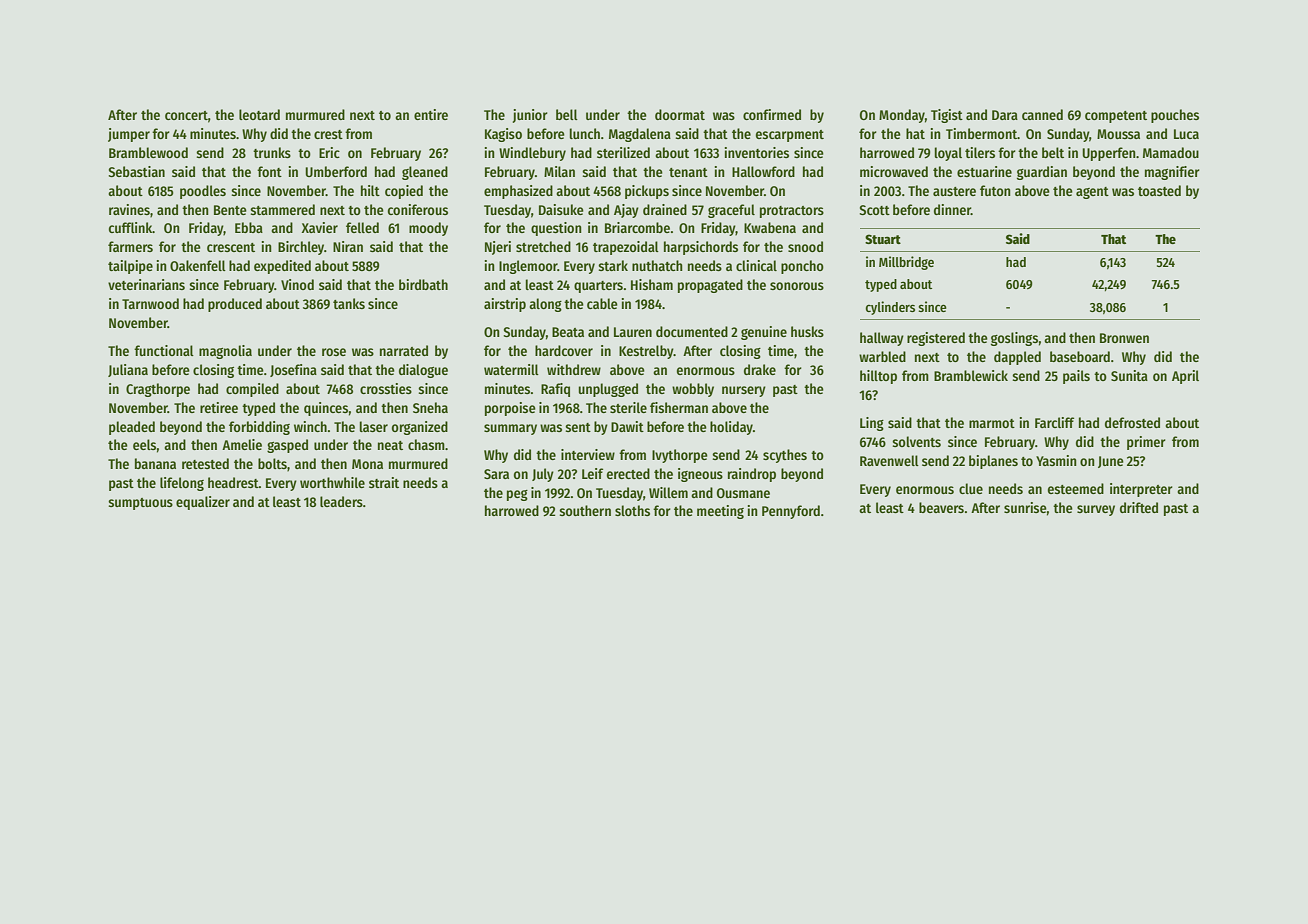 The image size is (1308, 924). Describe the element at coordinates (632, 510) in the screenshot. I see `sloths` at that location.
